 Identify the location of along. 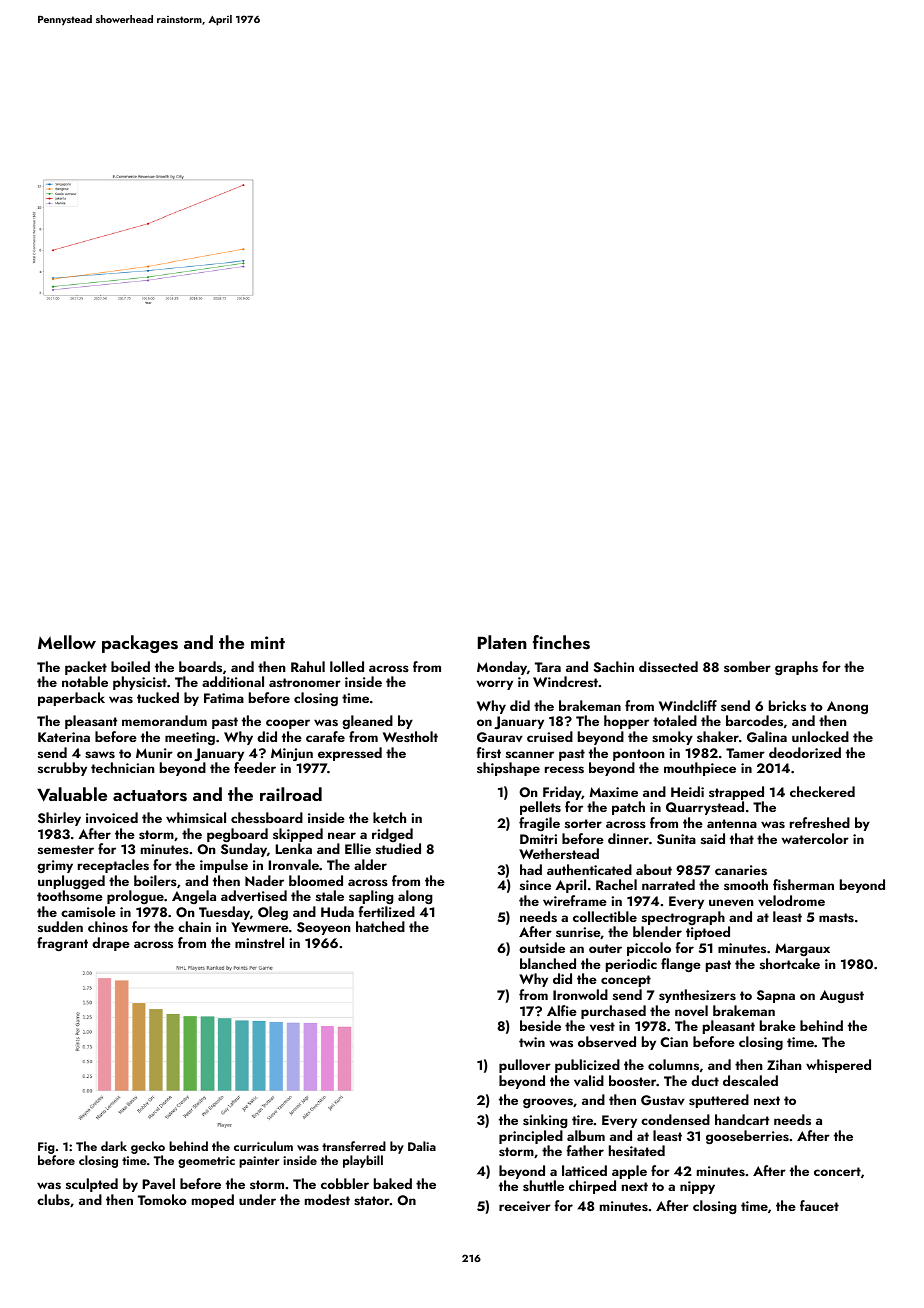
(415, 897).
